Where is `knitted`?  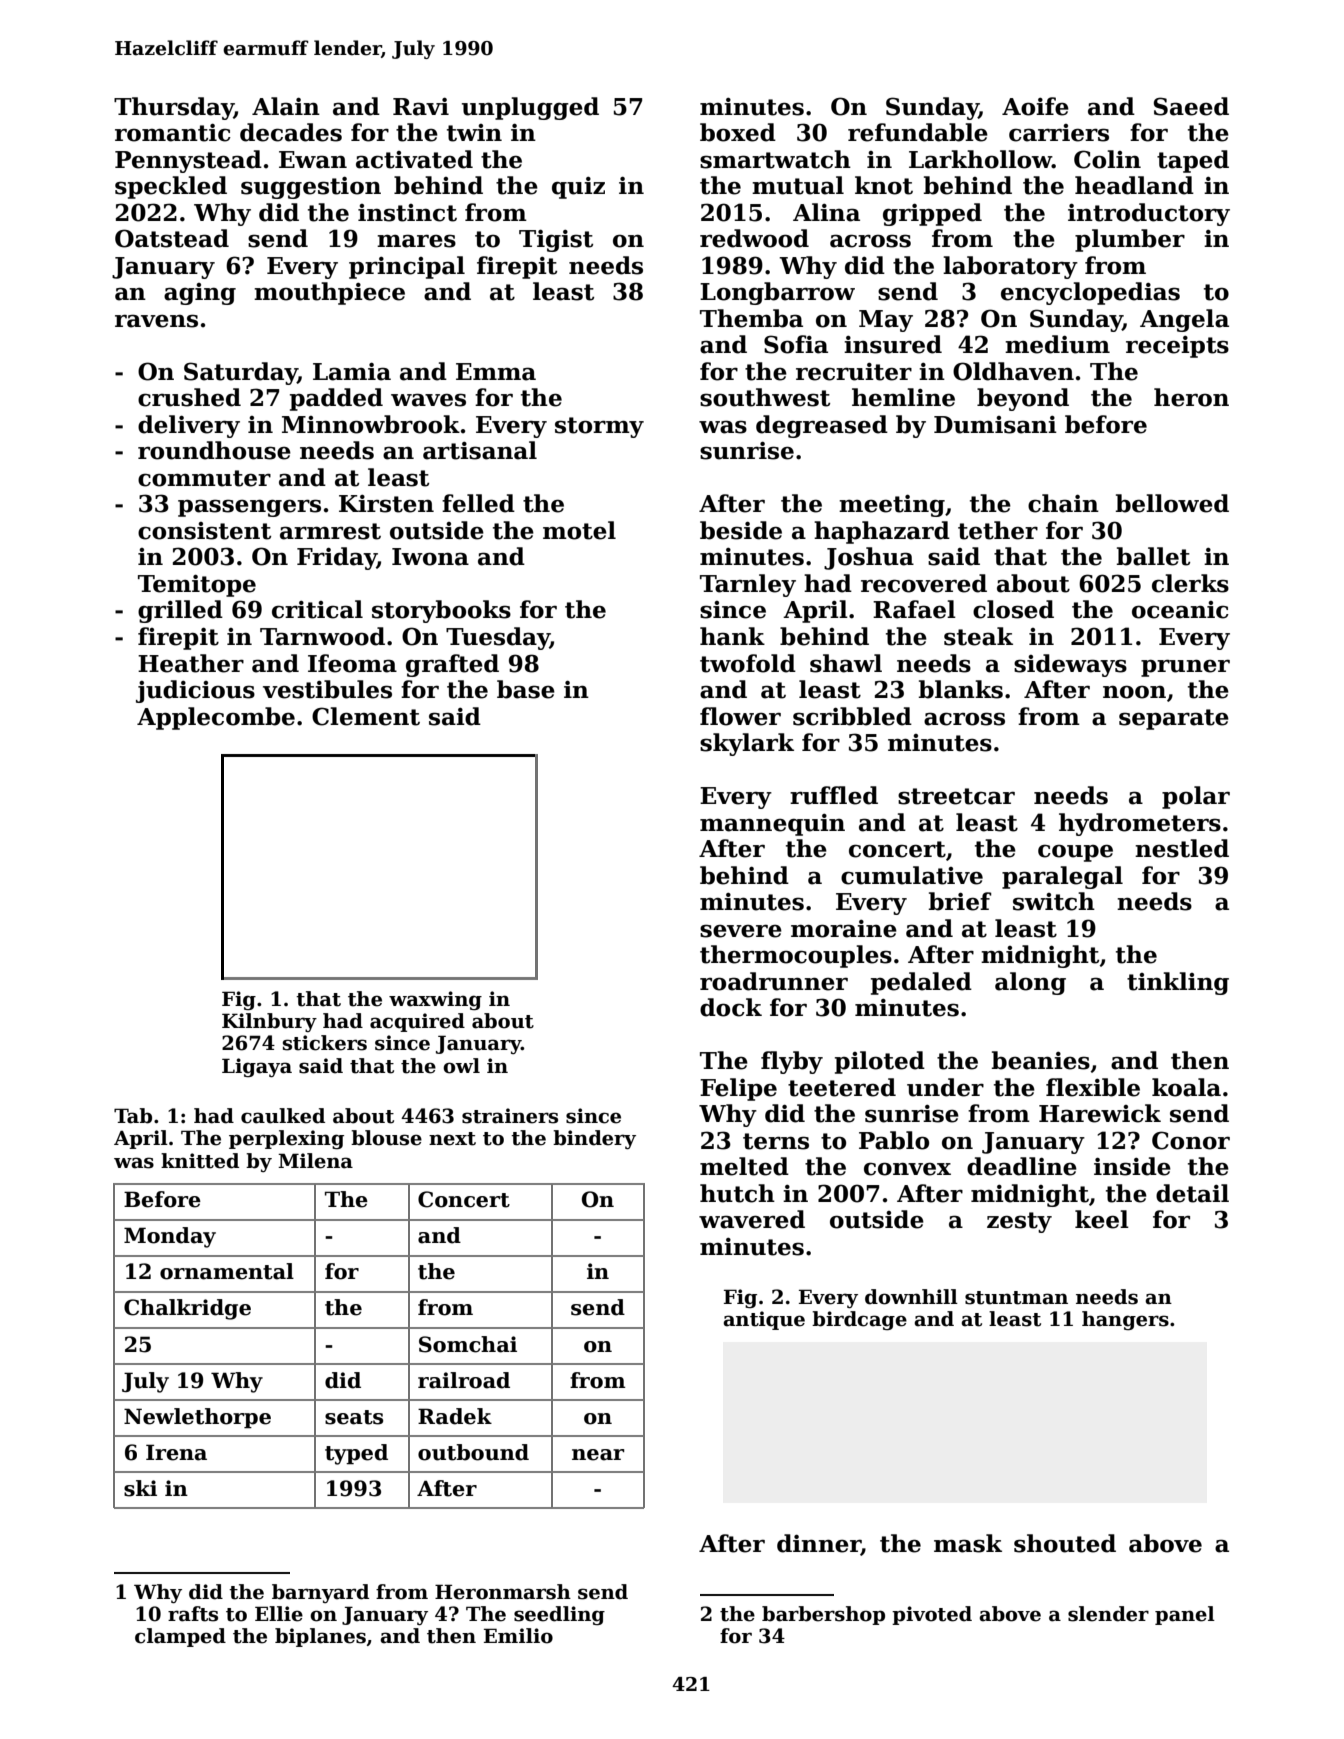
knitted is located at coordinates (200, 1161).
